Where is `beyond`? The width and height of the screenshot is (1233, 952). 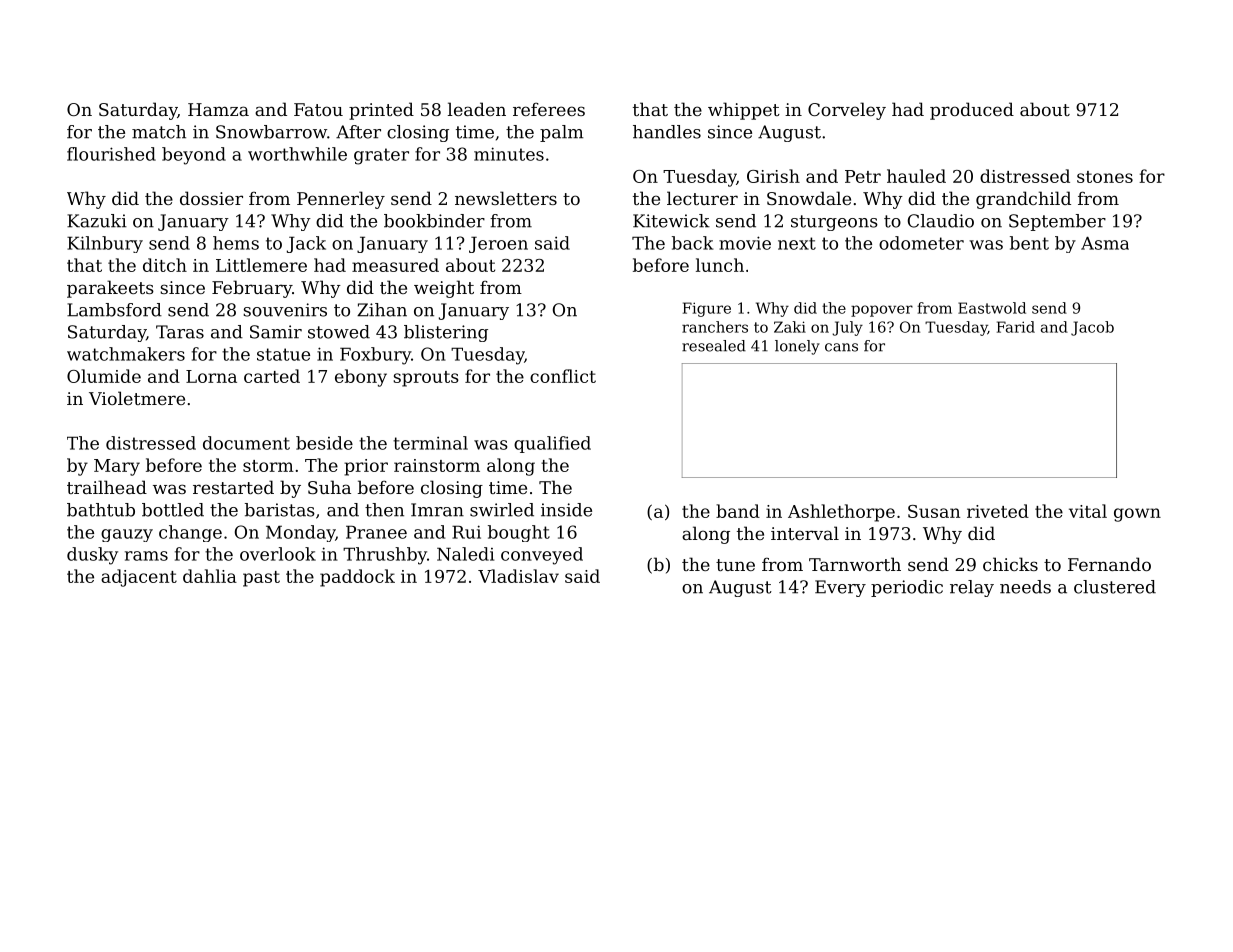 beyond is located at coordinates (194, 156).
